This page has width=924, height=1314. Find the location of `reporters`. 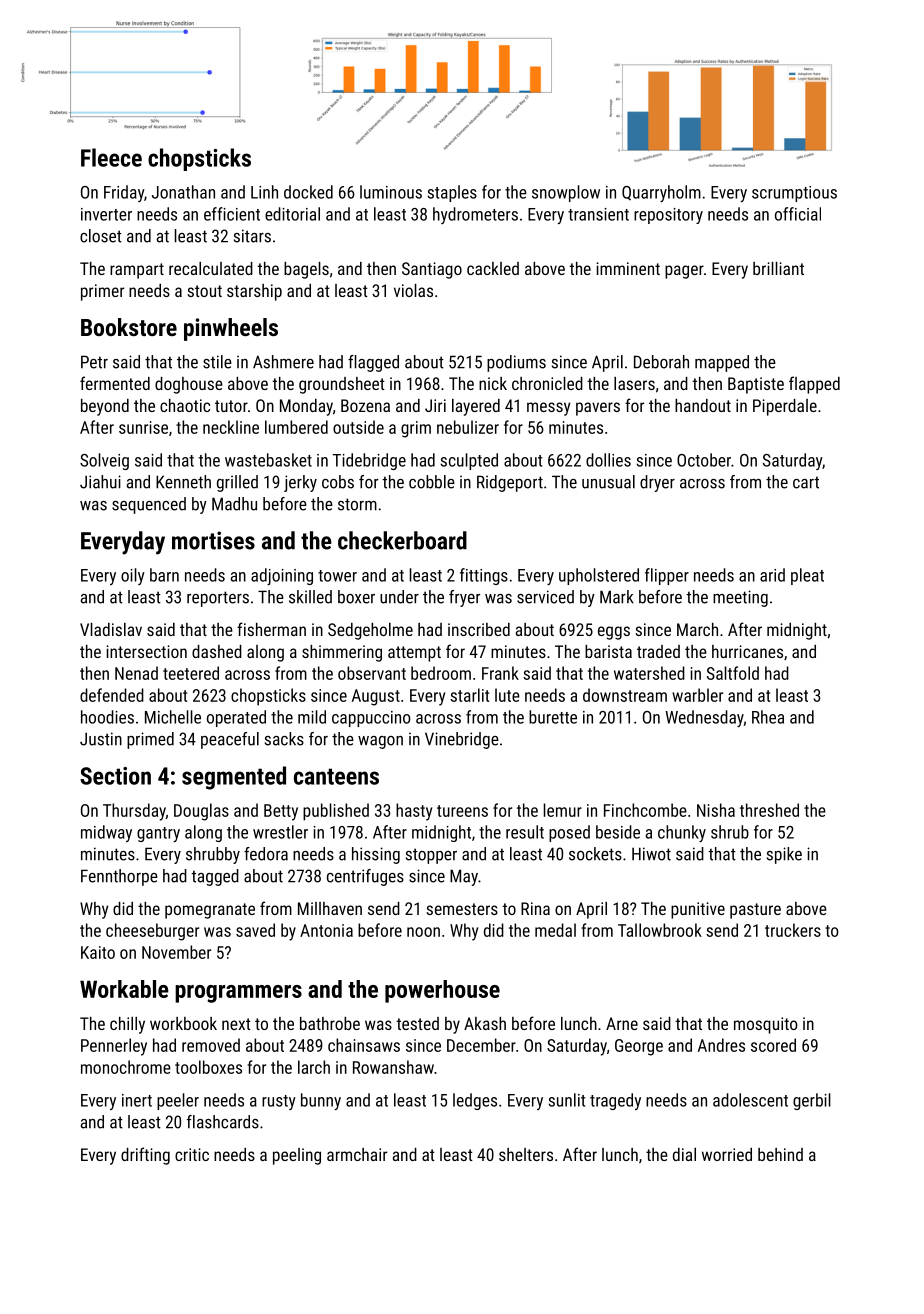

reporters is located at coordinates (218, 599).
